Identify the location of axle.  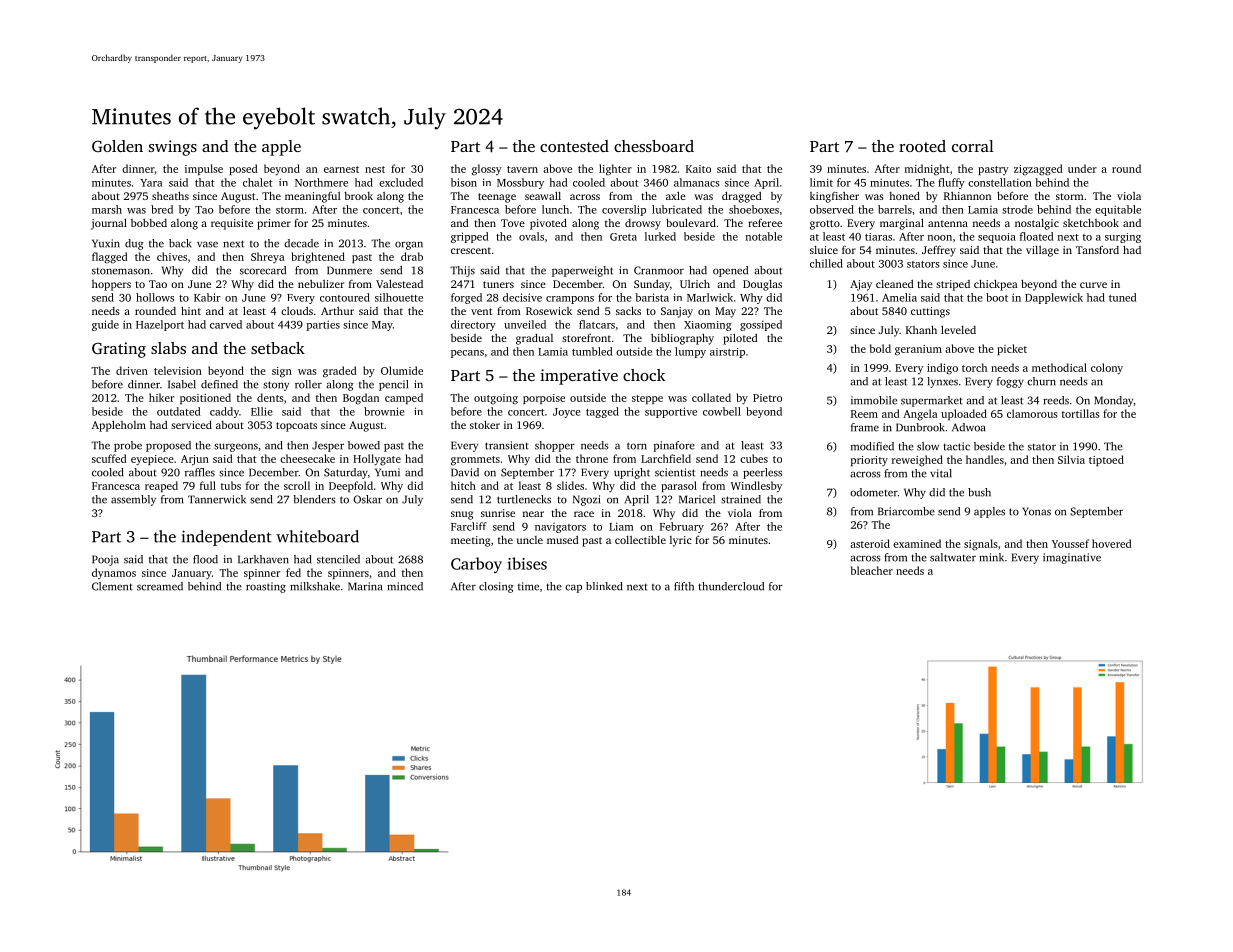
(676, 195).
